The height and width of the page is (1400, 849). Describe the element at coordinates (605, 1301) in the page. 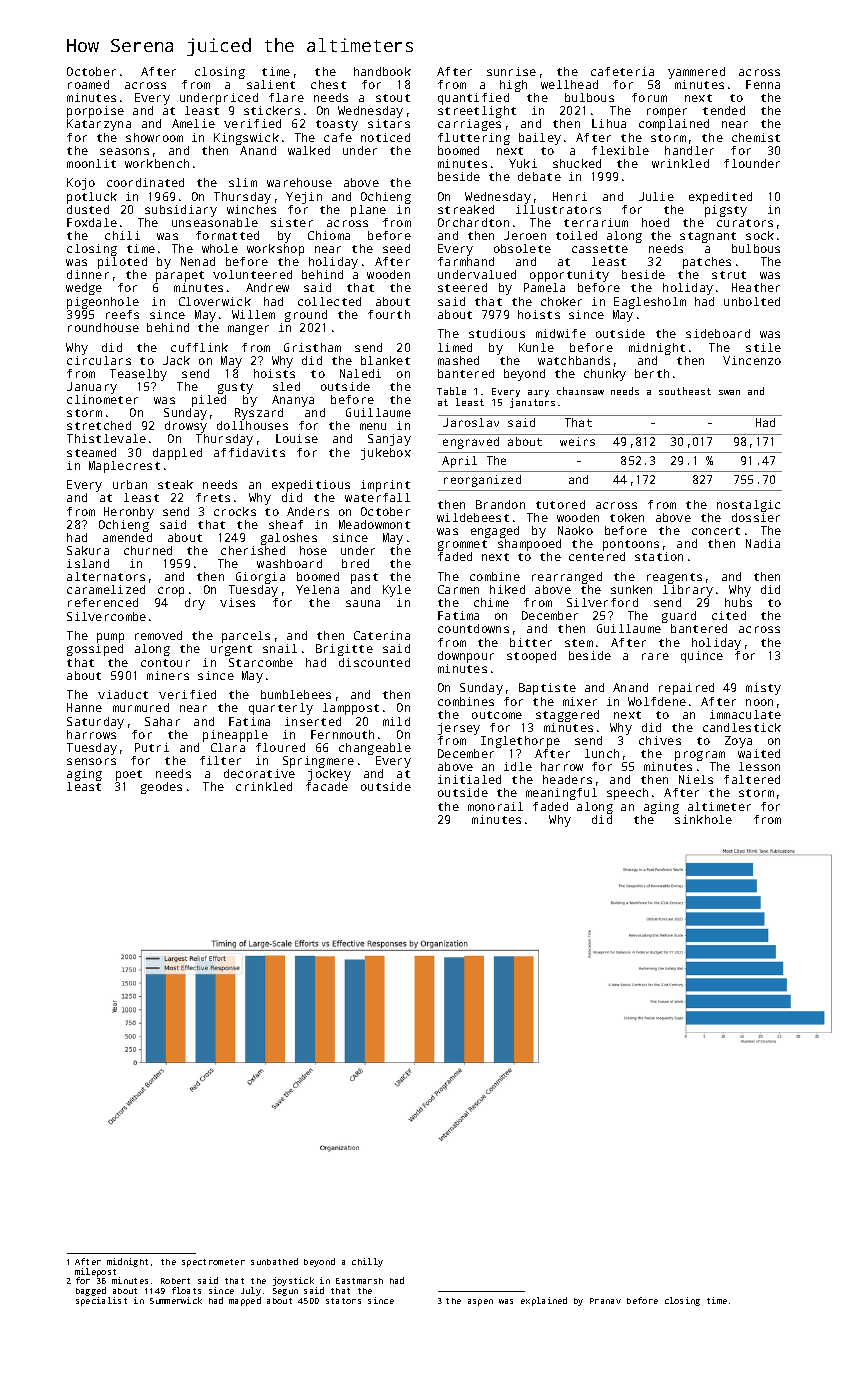

I see `Pranav` at that location.
